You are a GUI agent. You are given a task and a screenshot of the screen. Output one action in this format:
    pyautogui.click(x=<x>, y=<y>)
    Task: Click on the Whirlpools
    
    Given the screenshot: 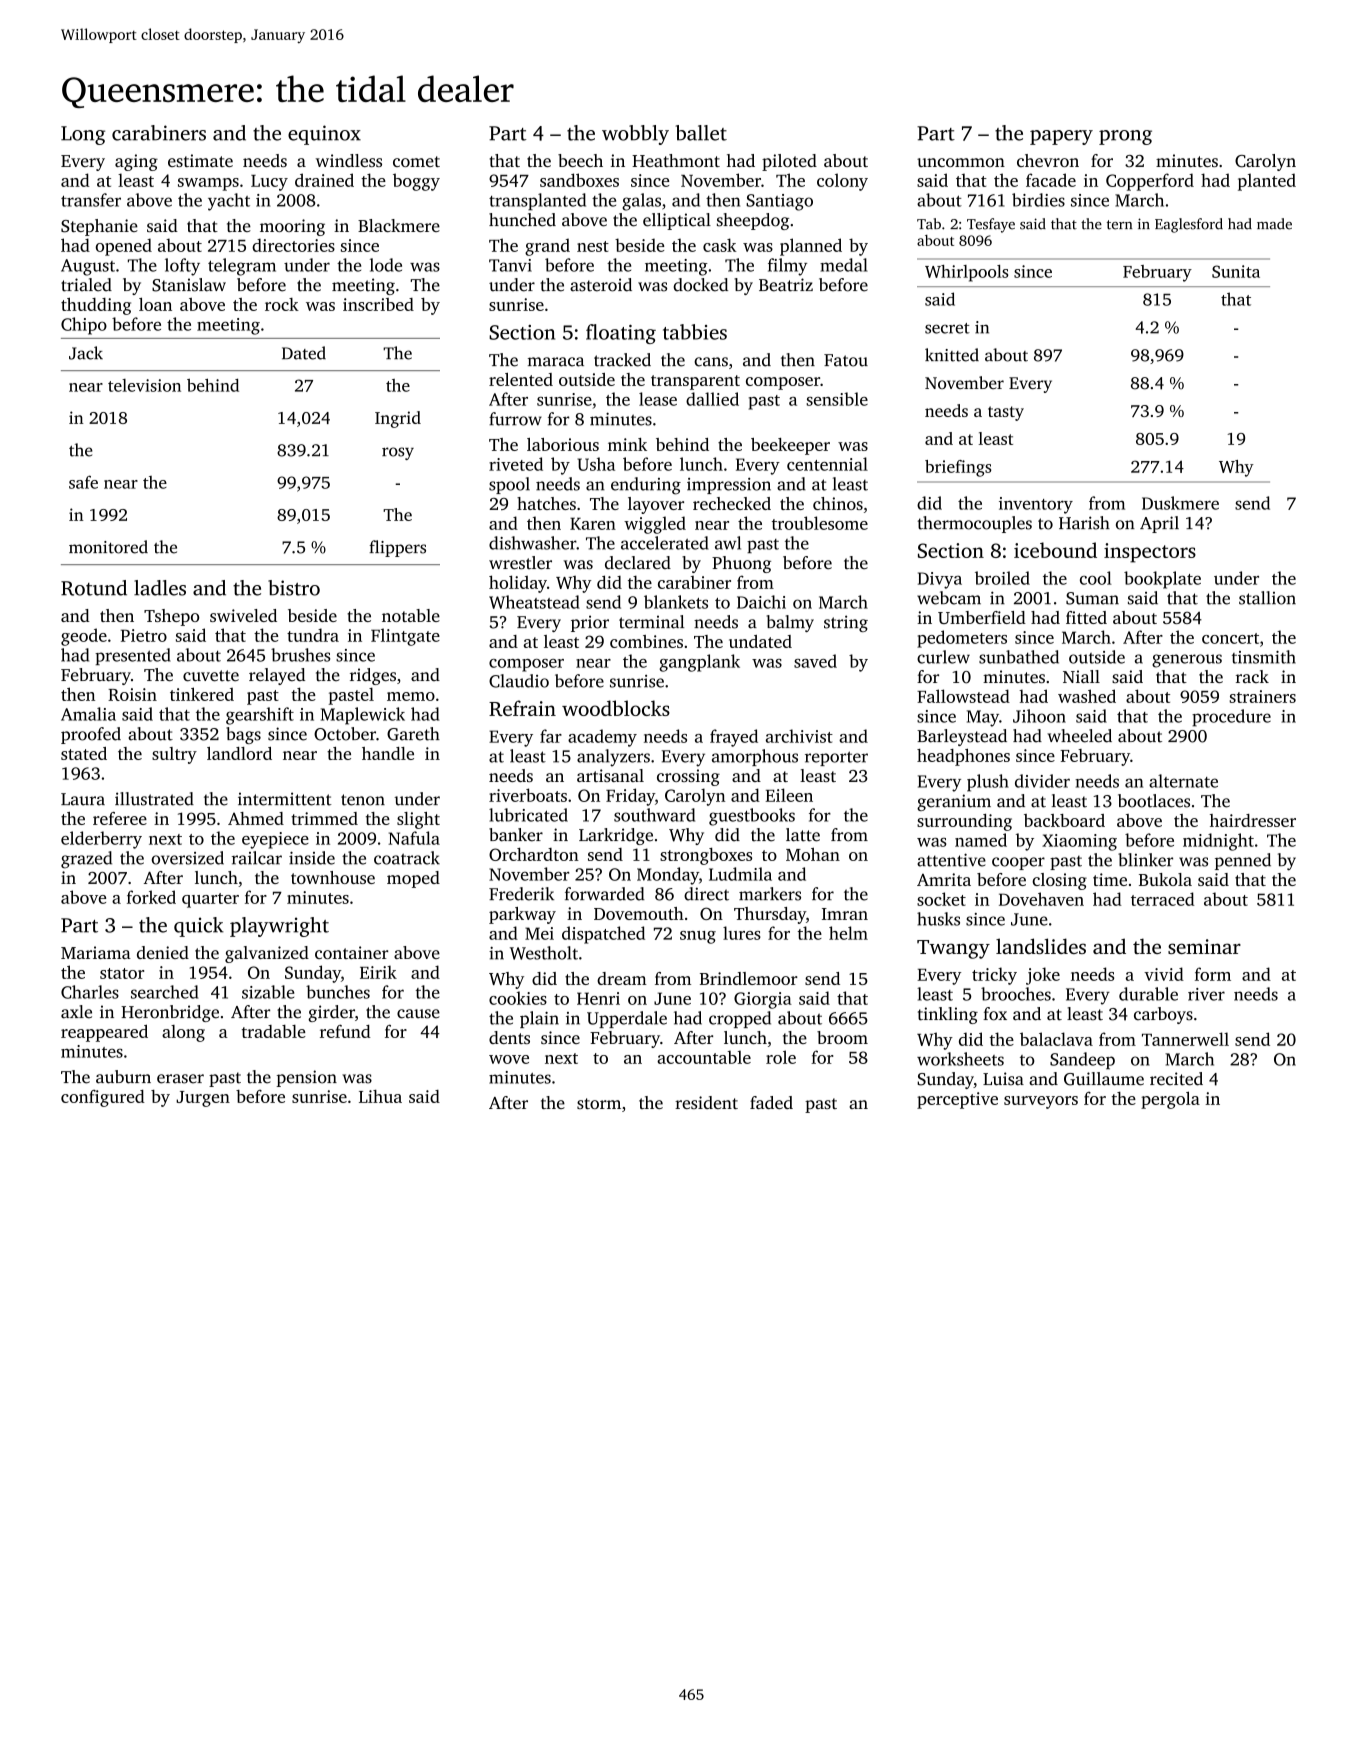 What is the action you would take?
    pyautogui.click(x=966, y=273)
